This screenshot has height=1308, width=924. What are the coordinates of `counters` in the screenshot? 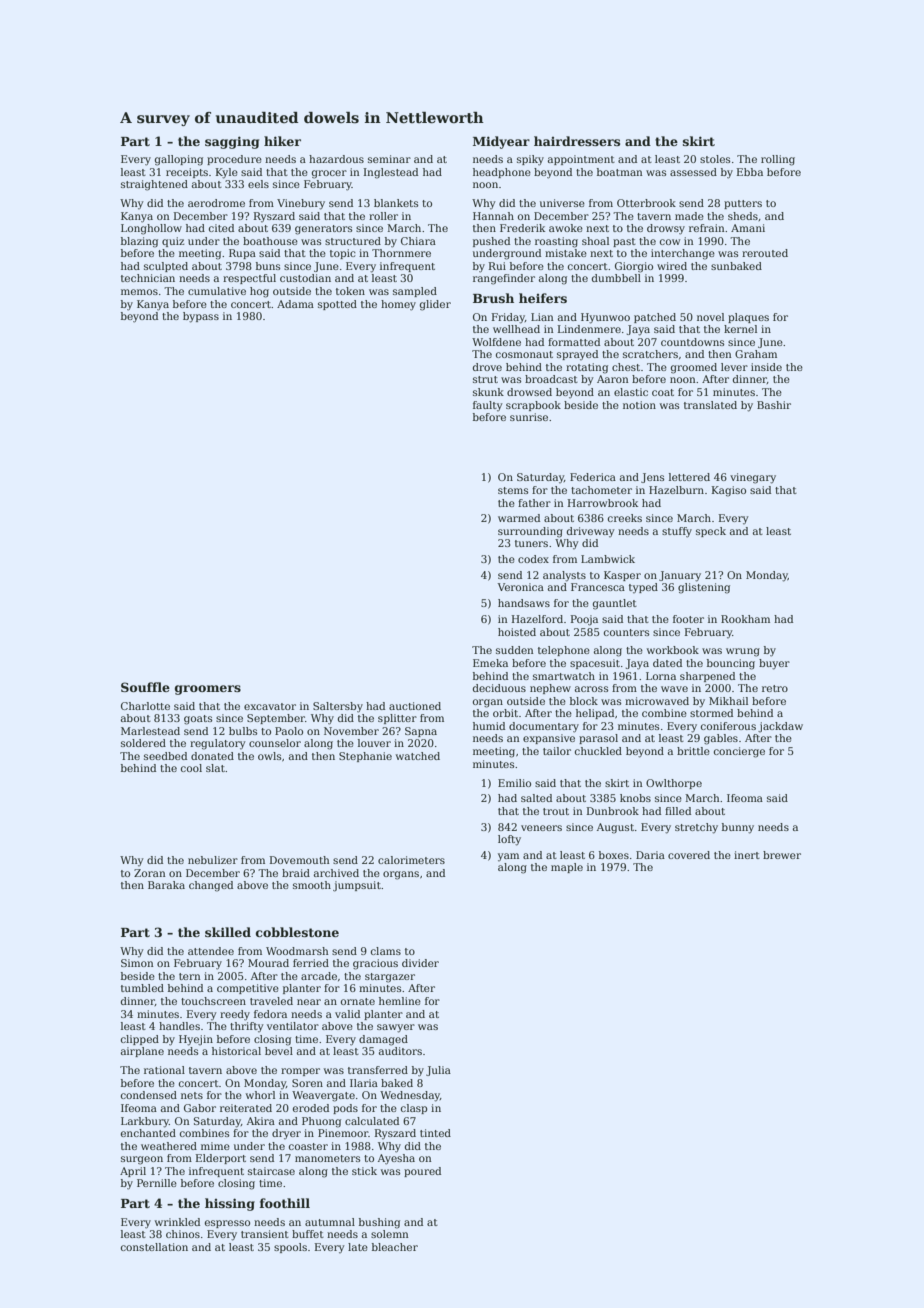 It's located at (626, 632).
